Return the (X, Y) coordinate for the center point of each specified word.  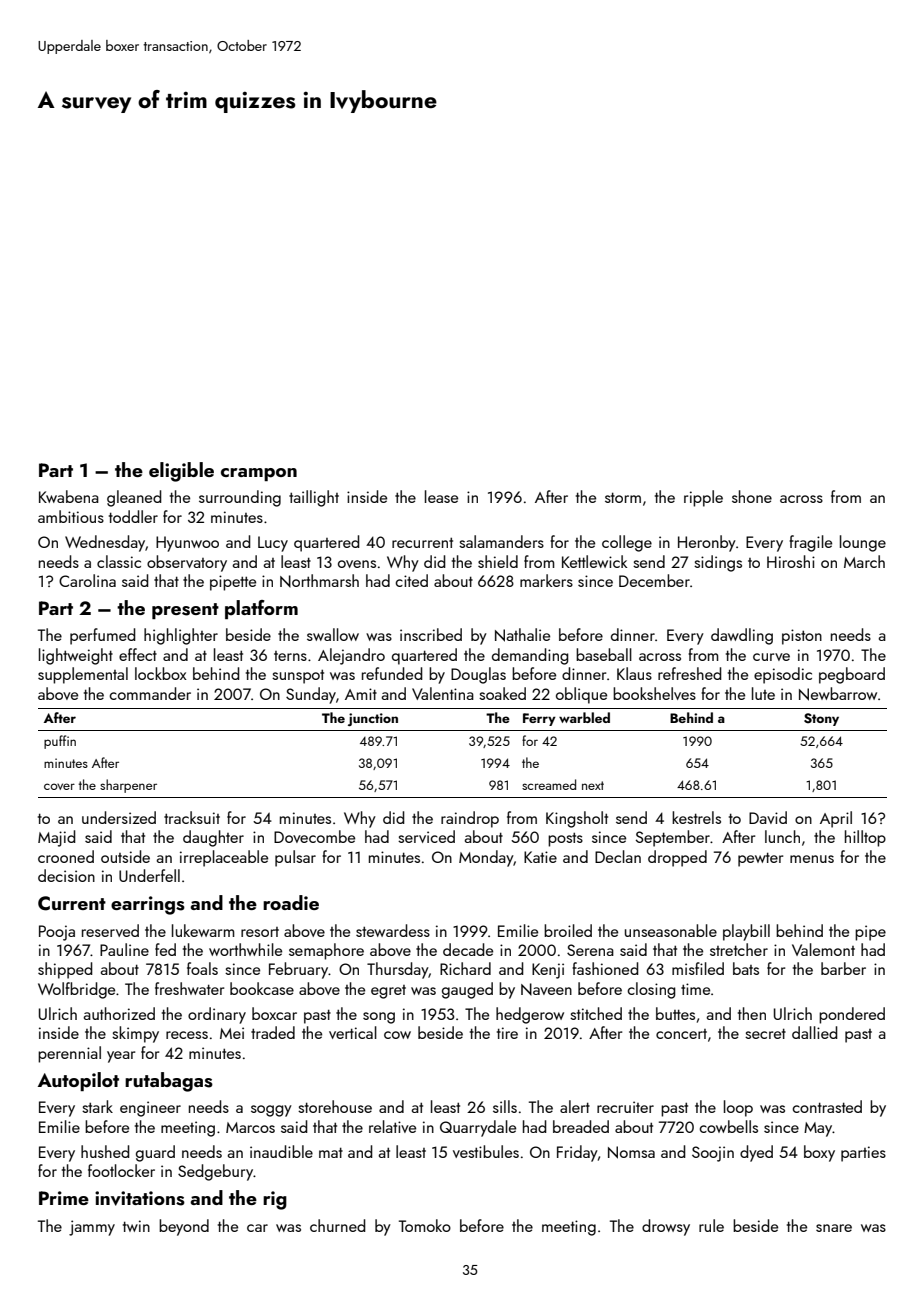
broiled (568, 930)
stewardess (393, 930)
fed (165, 949)
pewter (760, 859)
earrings (148, 905)
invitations (140, 1198)
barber (843, 968)
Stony (821, 719)
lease (441, 496)
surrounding (240, 498)
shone (752, 496)
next (593, 785)
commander (150, 693)
